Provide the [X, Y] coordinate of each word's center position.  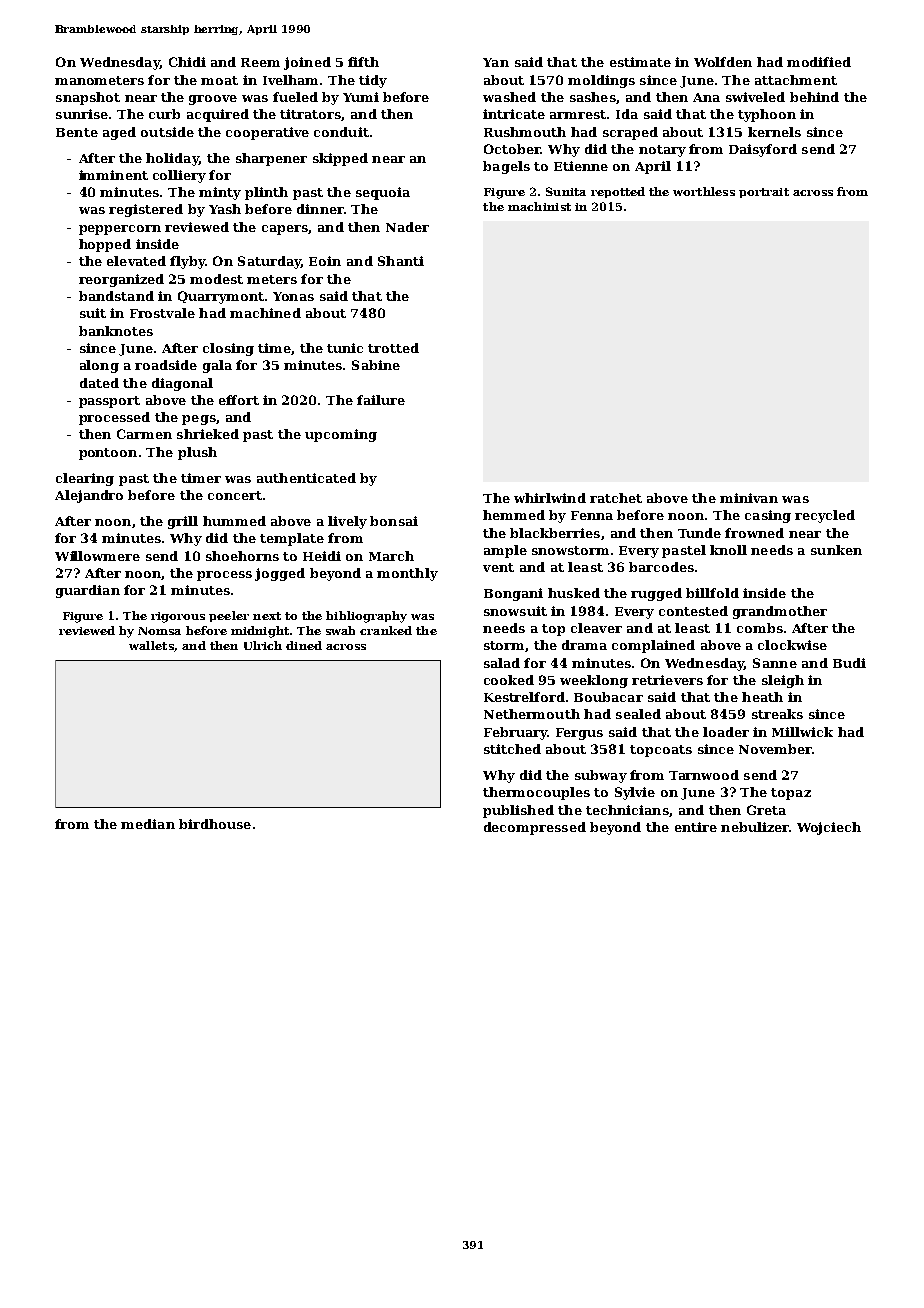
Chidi [187, 62]
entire [696, 827]
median [148, 824]
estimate [640, 62]
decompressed [535, 828]
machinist [539, 206]
